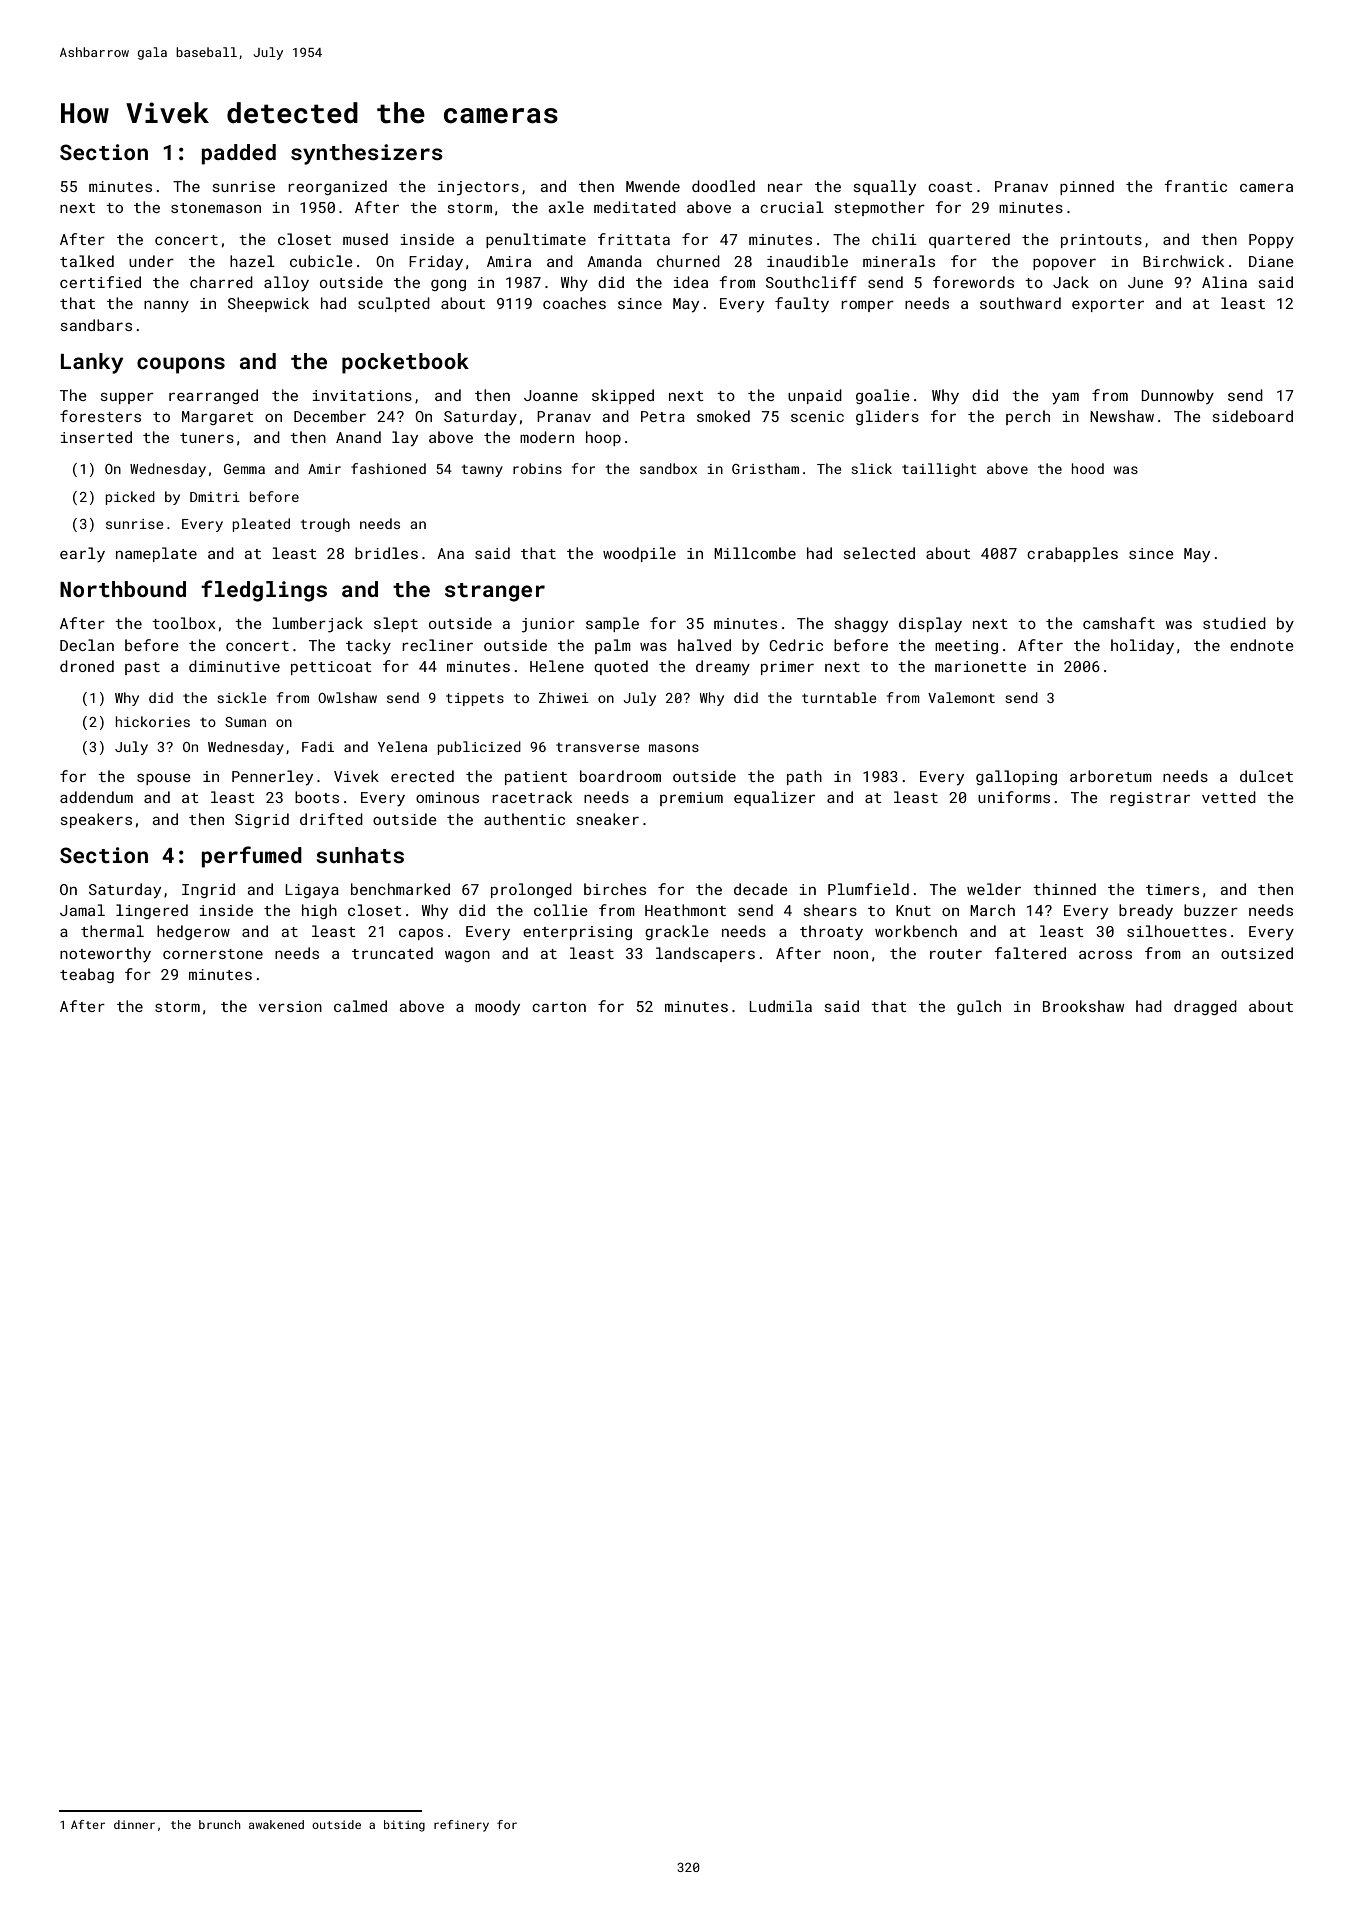 This document has width=1354, height=1915. I want to click on dinner, so click(134, 1824).
